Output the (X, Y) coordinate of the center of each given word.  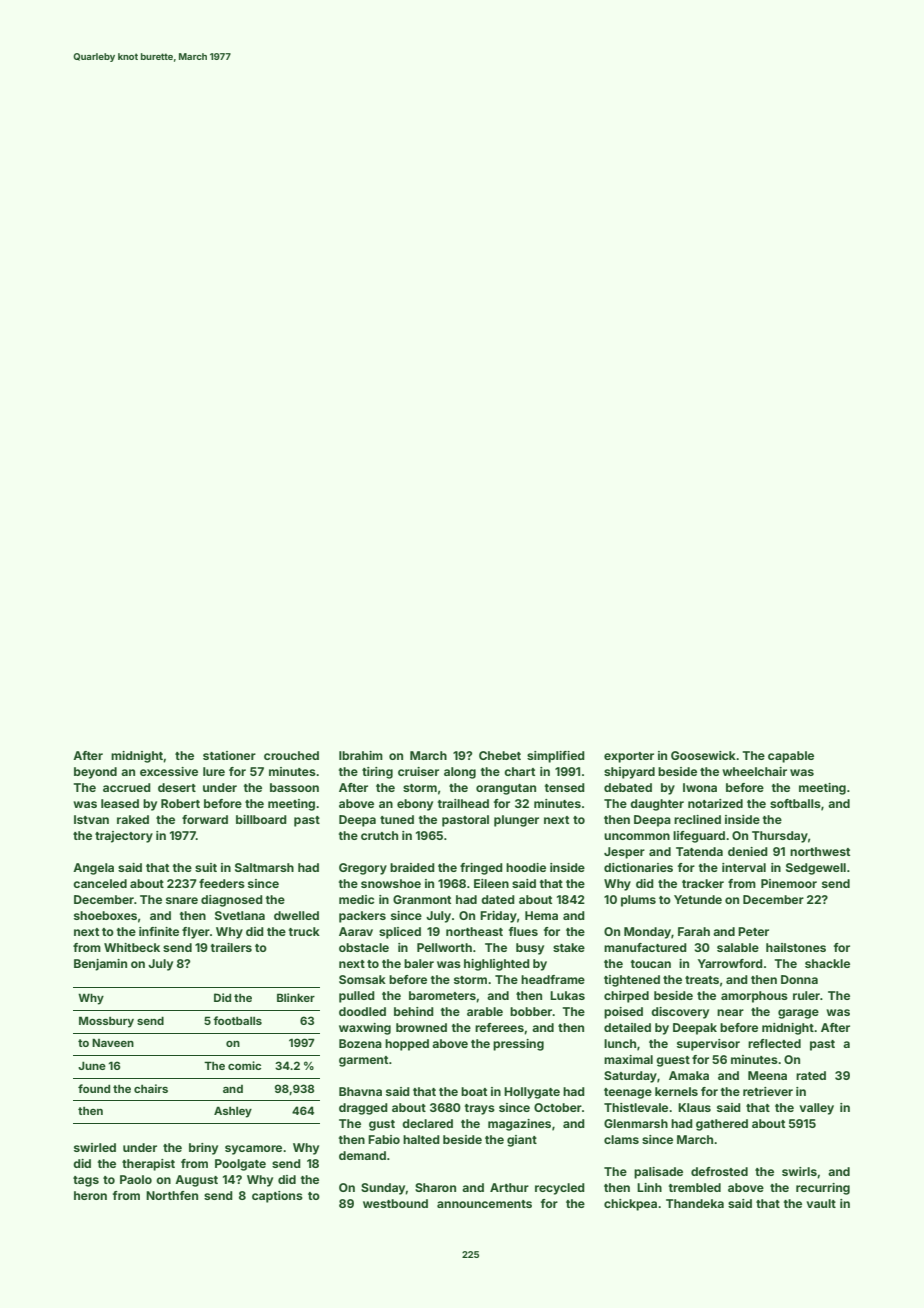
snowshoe (391, 883)
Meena (767, 1075)
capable (791, 757)
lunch (620, 1043)
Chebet (500, 755)
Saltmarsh (264, 867)
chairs (151, 1088)
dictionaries (638, 867)
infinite (159, 931)
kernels (676, 1091)
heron (90, 1195)
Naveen (113, 1042)
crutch (379, 835)
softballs (795, 803)
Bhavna (360, 1091)
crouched (291, 755)
